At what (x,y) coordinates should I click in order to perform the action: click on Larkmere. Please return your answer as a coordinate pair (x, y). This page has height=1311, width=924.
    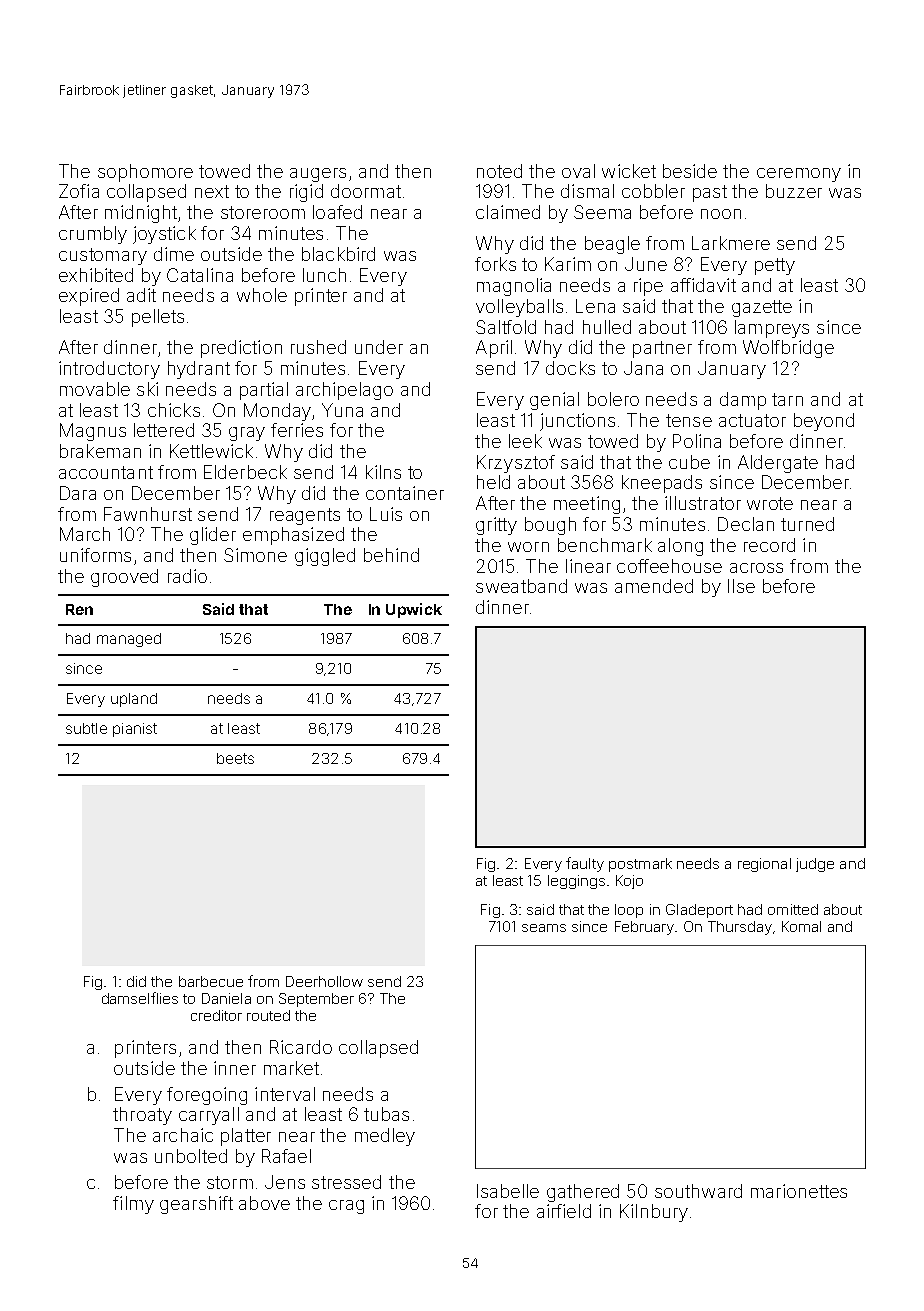
    Looking at the image, I should click on (731, 243).
